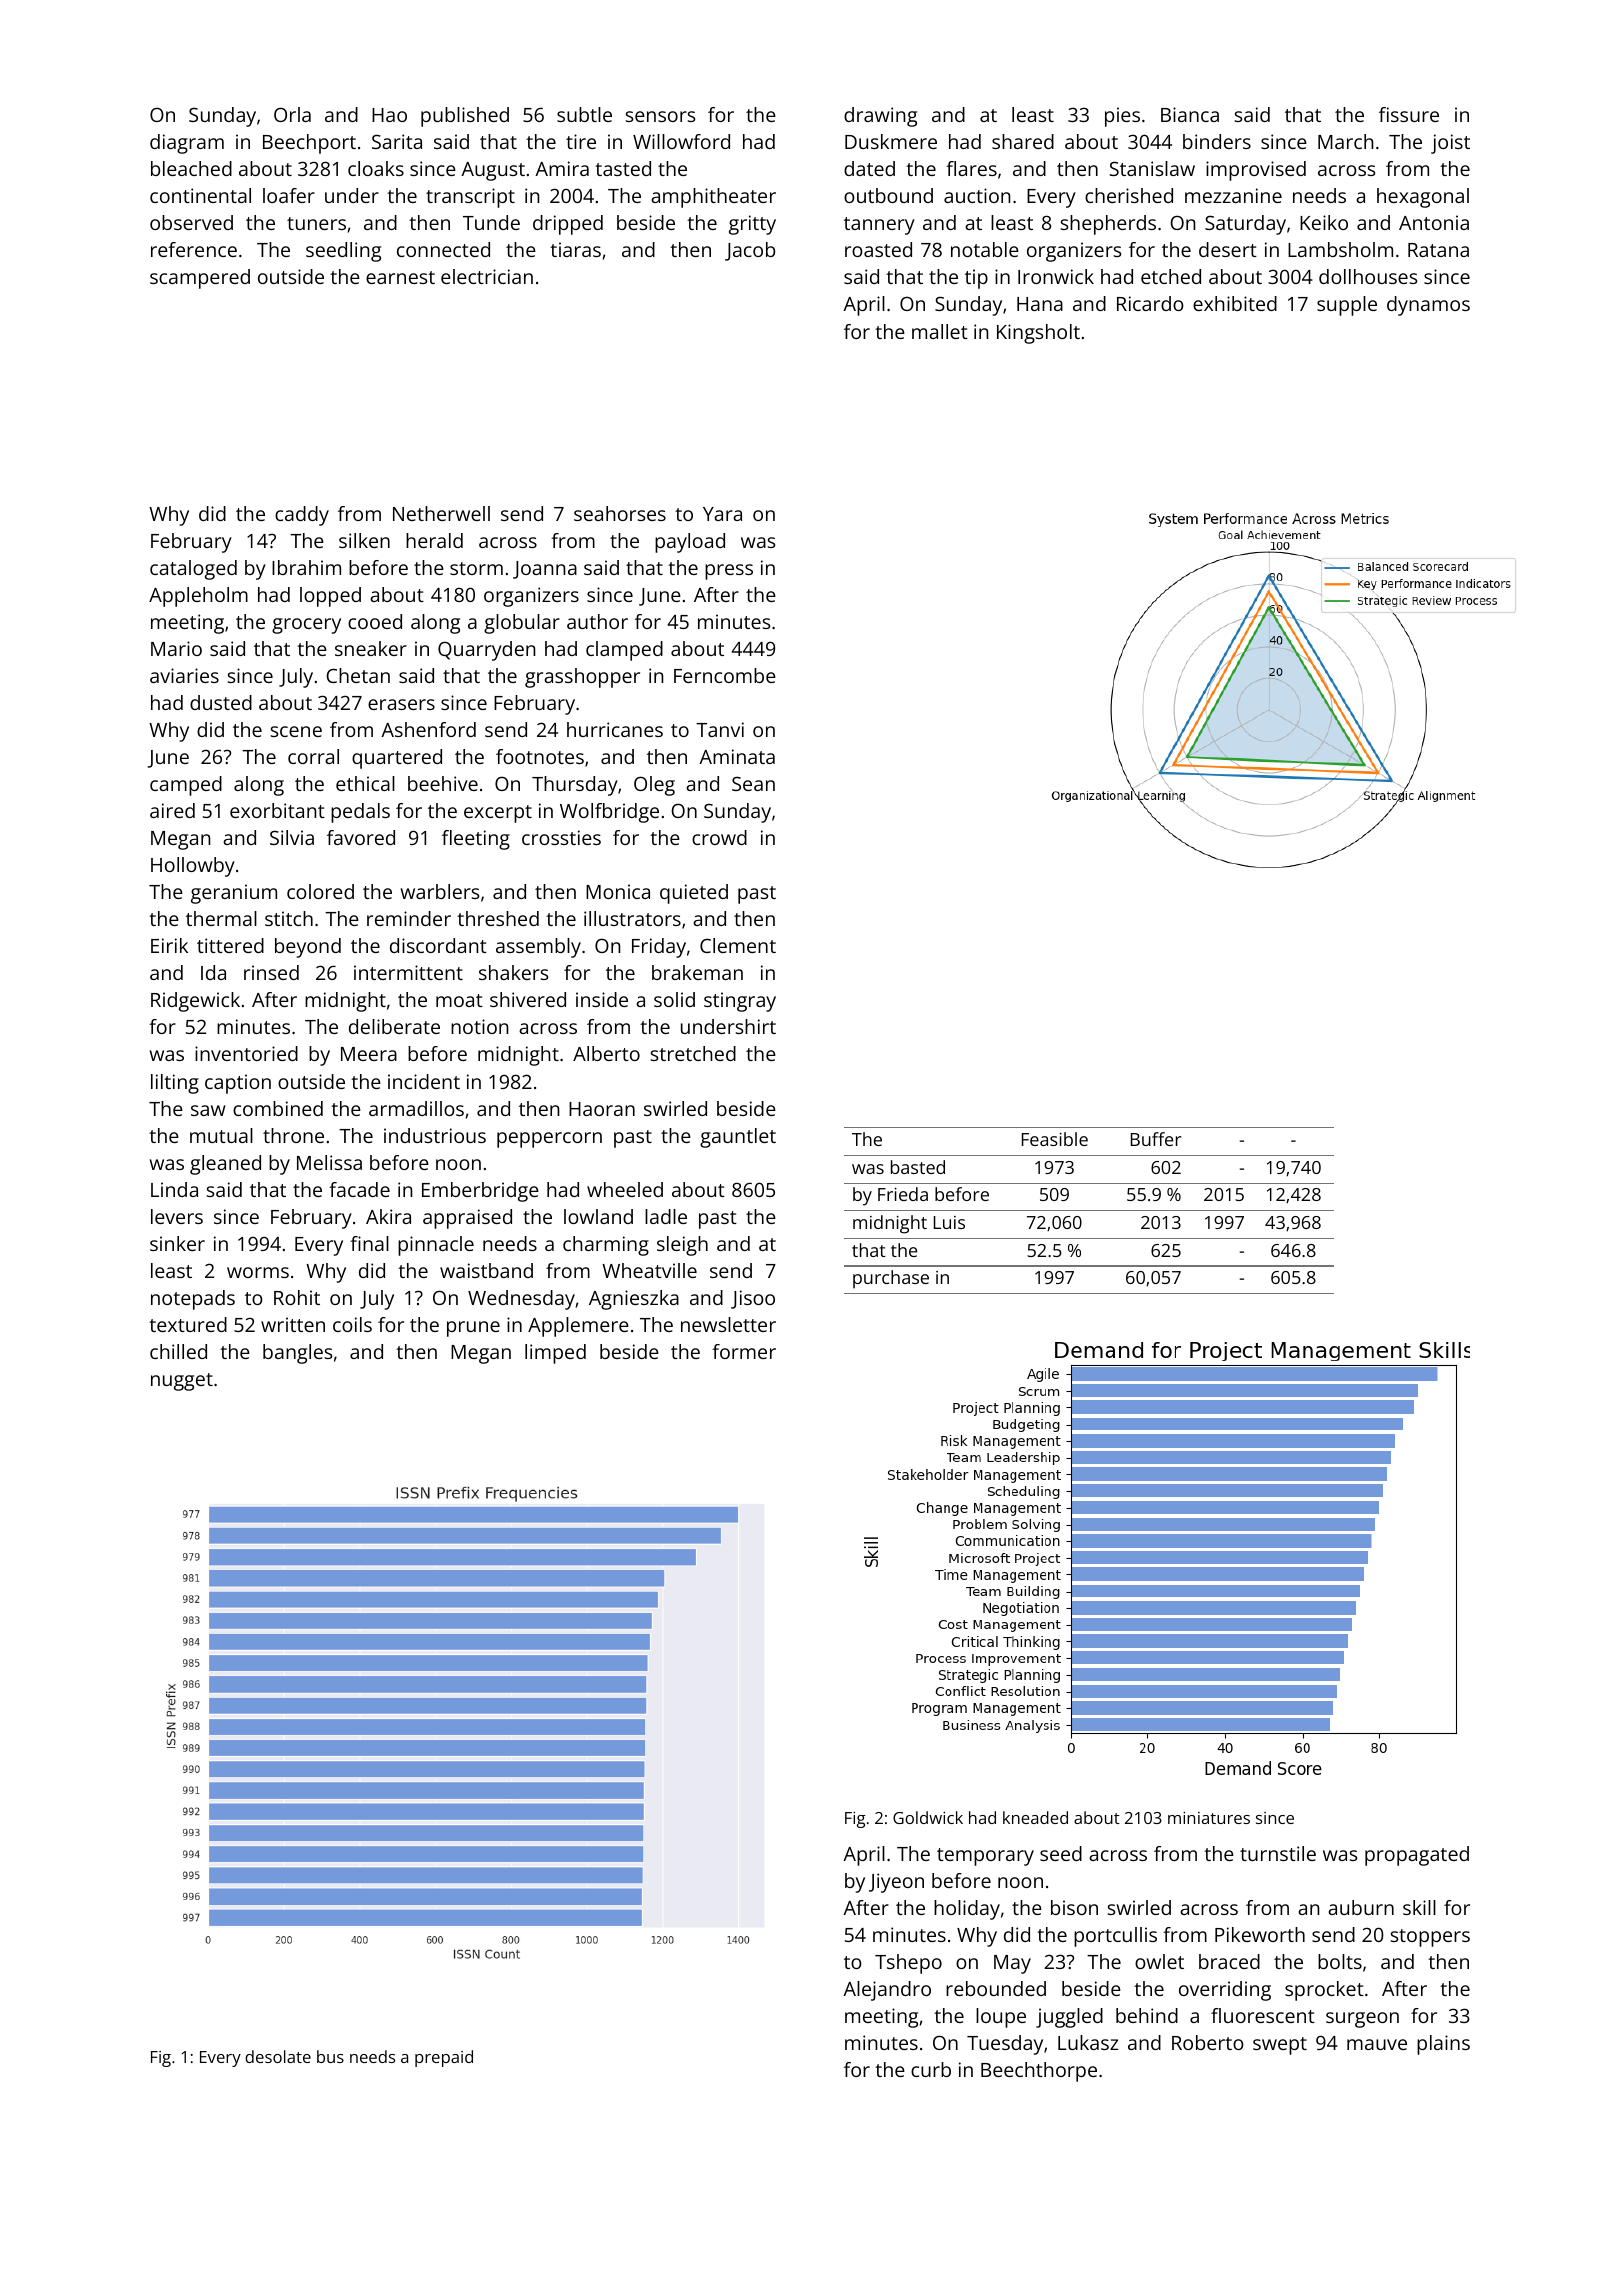  What do you see at coordinates (740, 1002) in the screenshot?
I see `stingray` at bounding box center [740, 1002].
